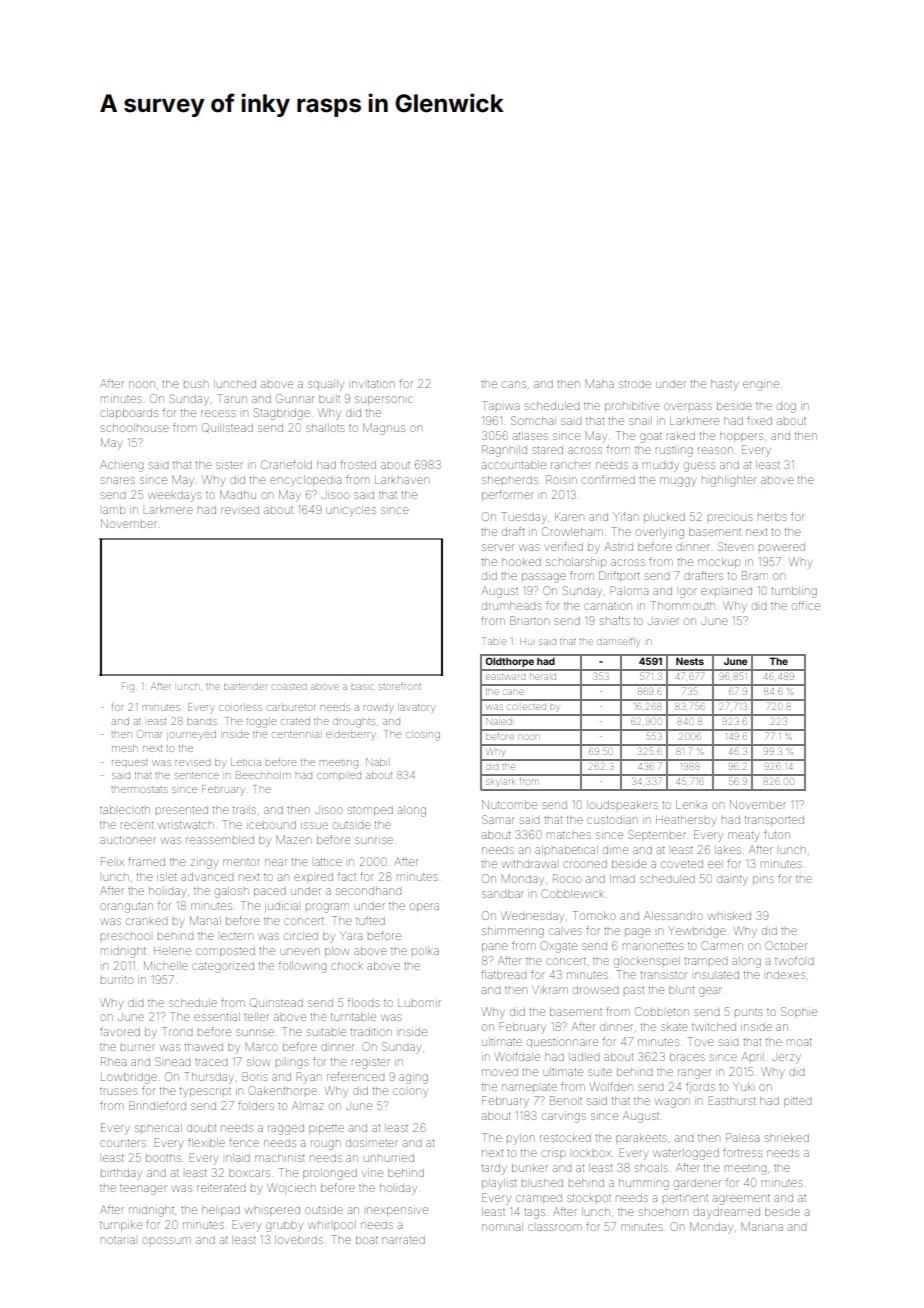  Describe the element at coordinates (238, 494) in the image. I see `Madhu` at that location.
